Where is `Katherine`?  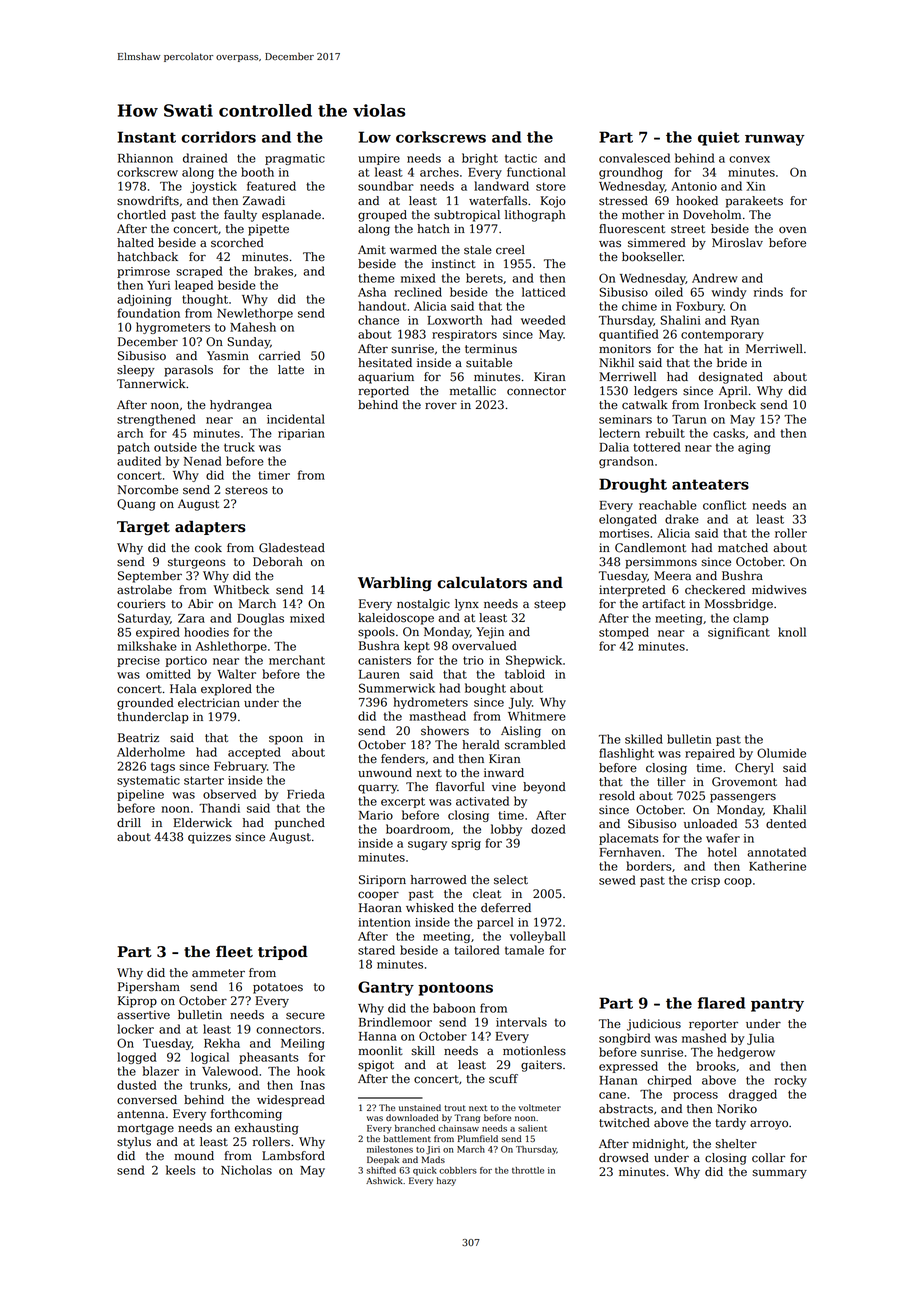
Katherine is located at coordinates (777, 866).
